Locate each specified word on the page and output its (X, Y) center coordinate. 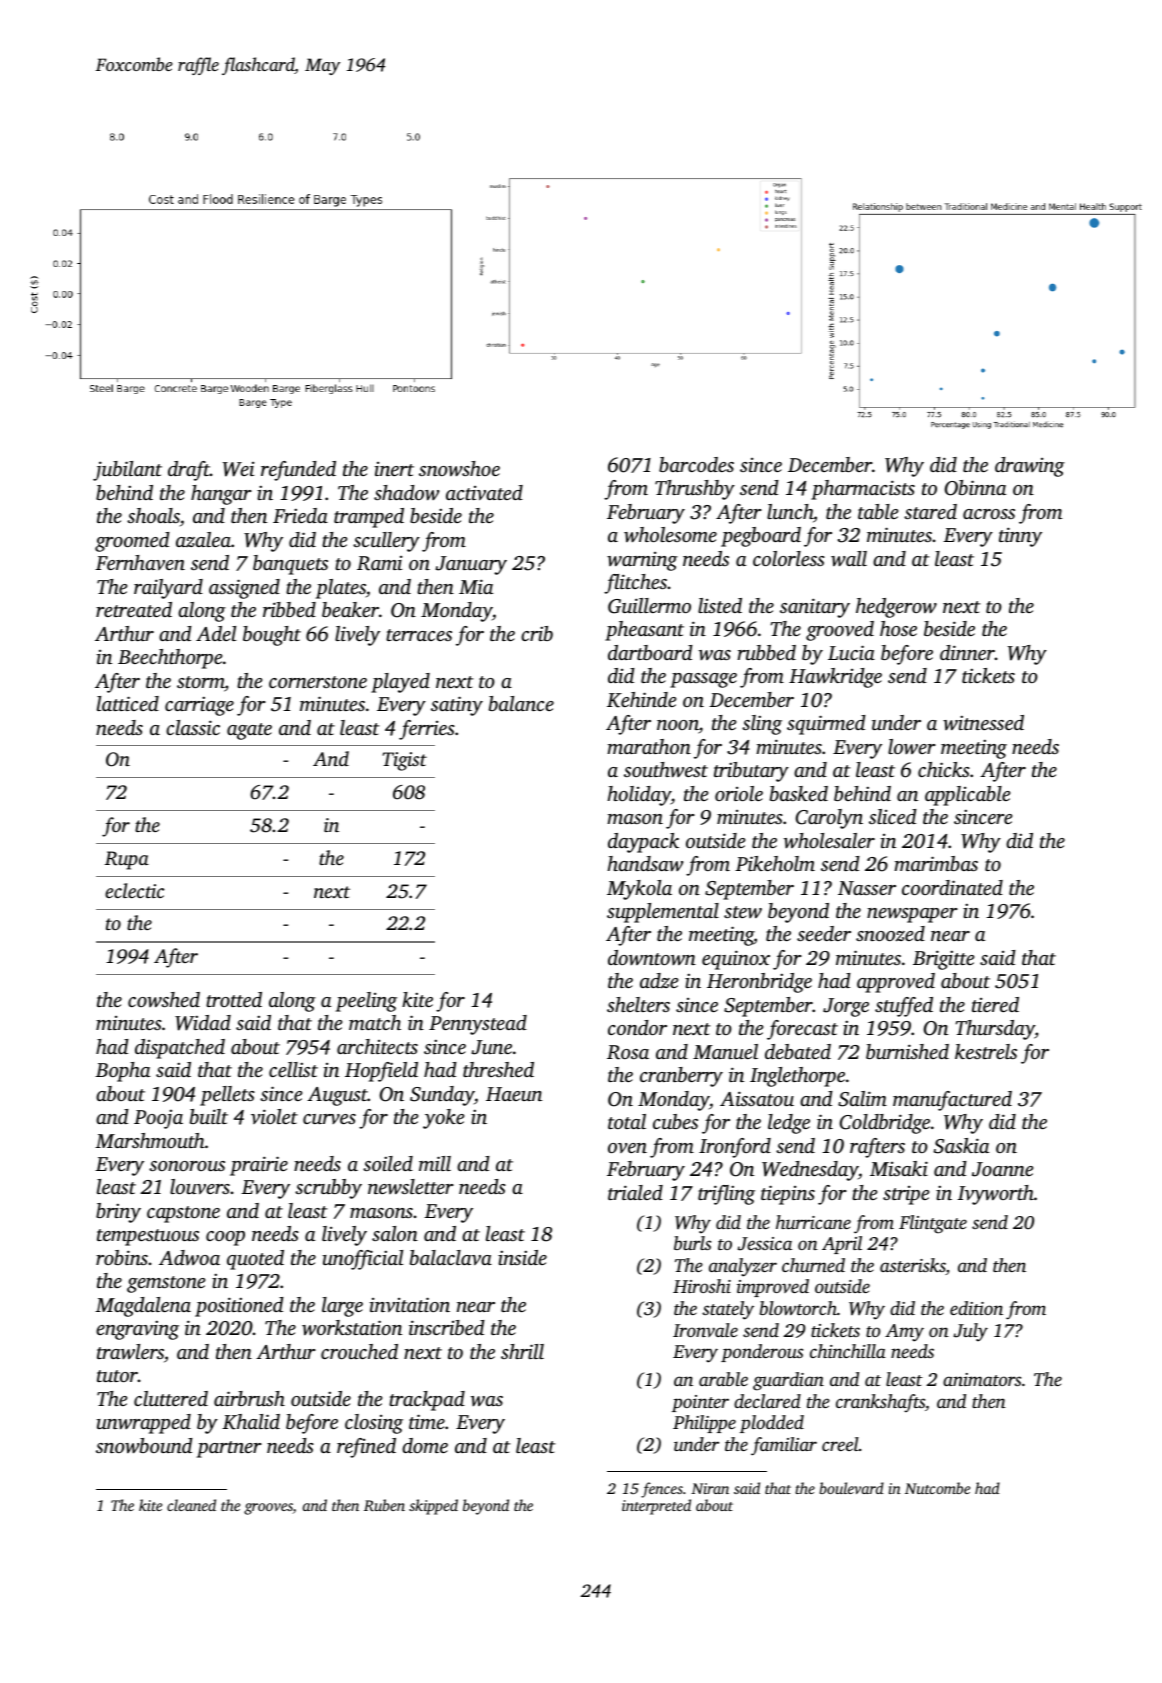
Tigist (405, 761)
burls (692, 1243)
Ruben (384, 1505)
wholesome (670, 535)
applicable (967, 796)
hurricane (813, 1222)
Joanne (1002, 1169)
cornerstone (318, 682)
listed (720, 605)
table (878, 511)
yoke (443, 1119)
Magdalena (143, 1307)
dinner (967, 652)
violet (274, 1116)
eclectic (134, 890)
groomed (132, 542)
